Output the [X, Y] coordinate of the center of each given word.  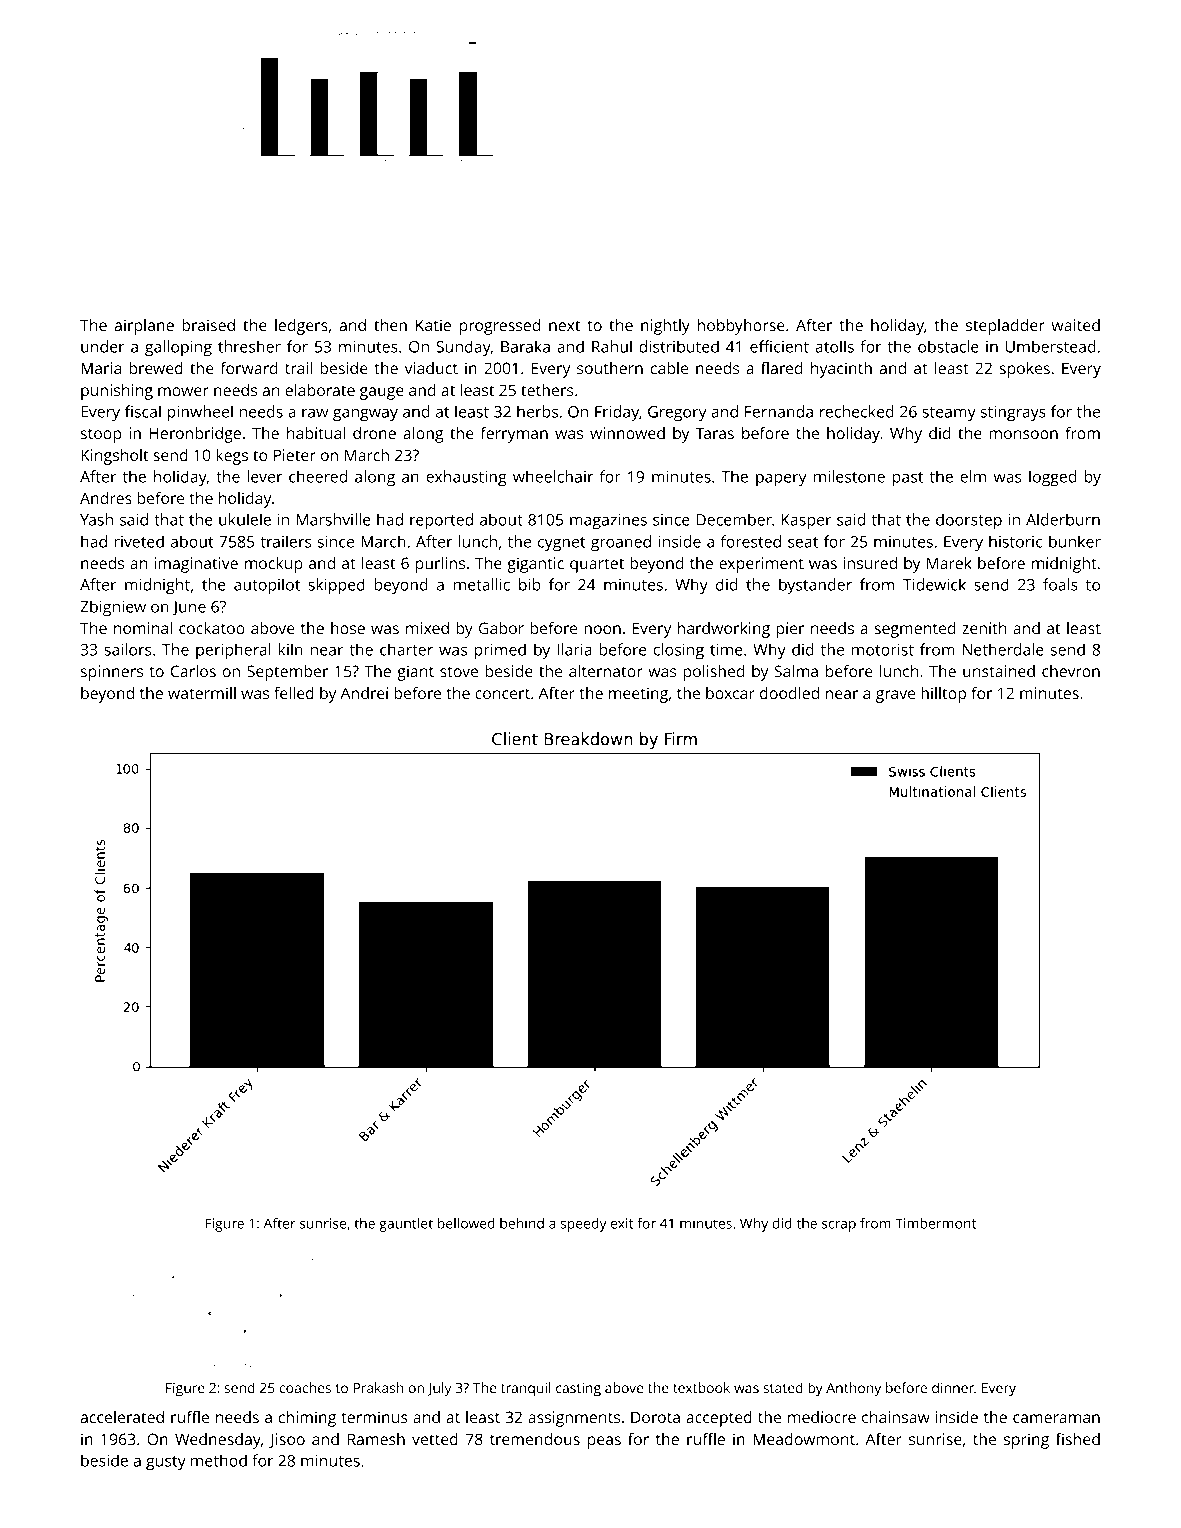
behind [522, 1223]
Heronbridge [195, 435]
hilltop [943, 695]
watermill [202, 693]
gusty [166, 1463]
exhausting [466, 478]
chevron [1071, 671]
